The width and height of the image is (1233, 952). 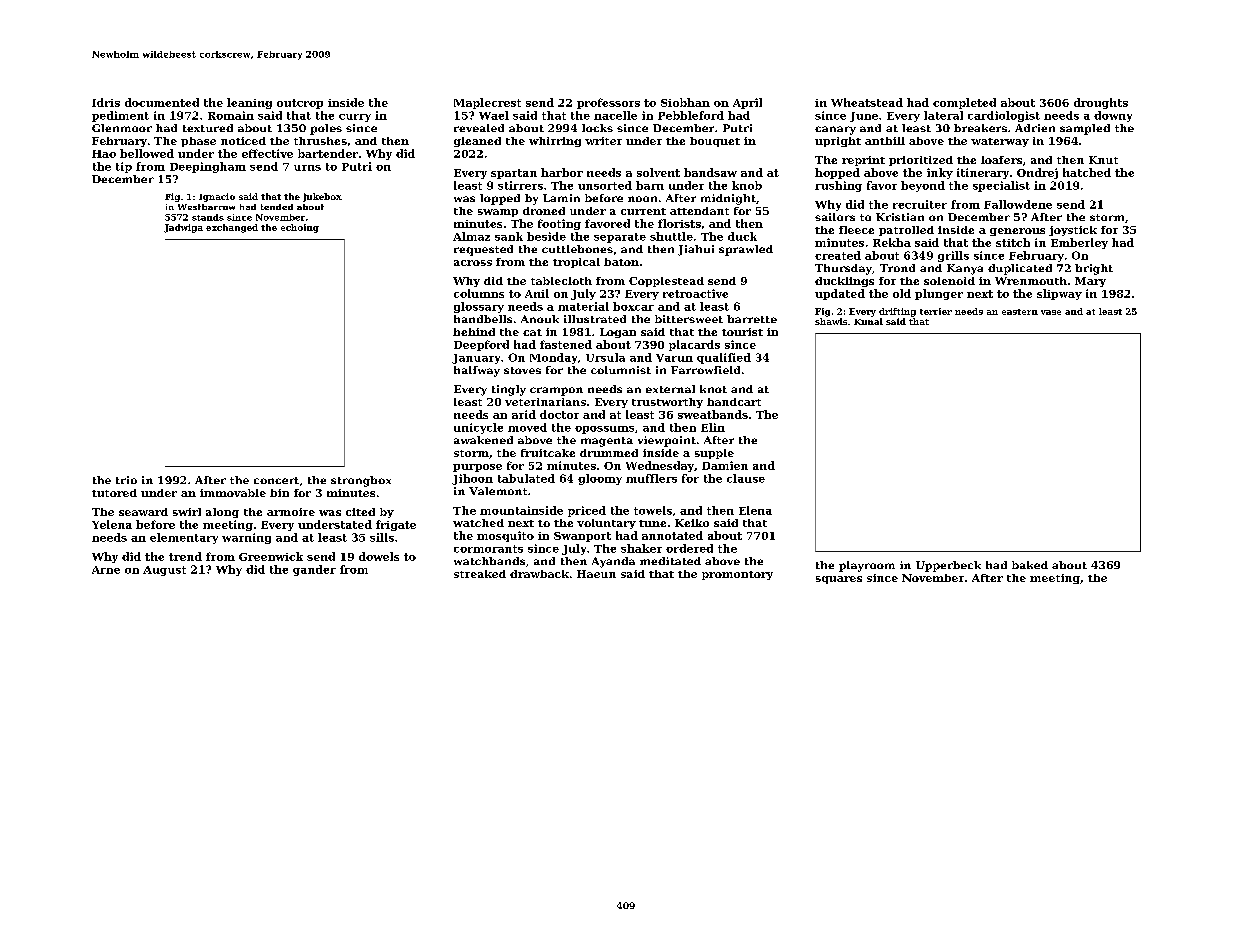 I want to click on completed, so click(x=964, y=103).
